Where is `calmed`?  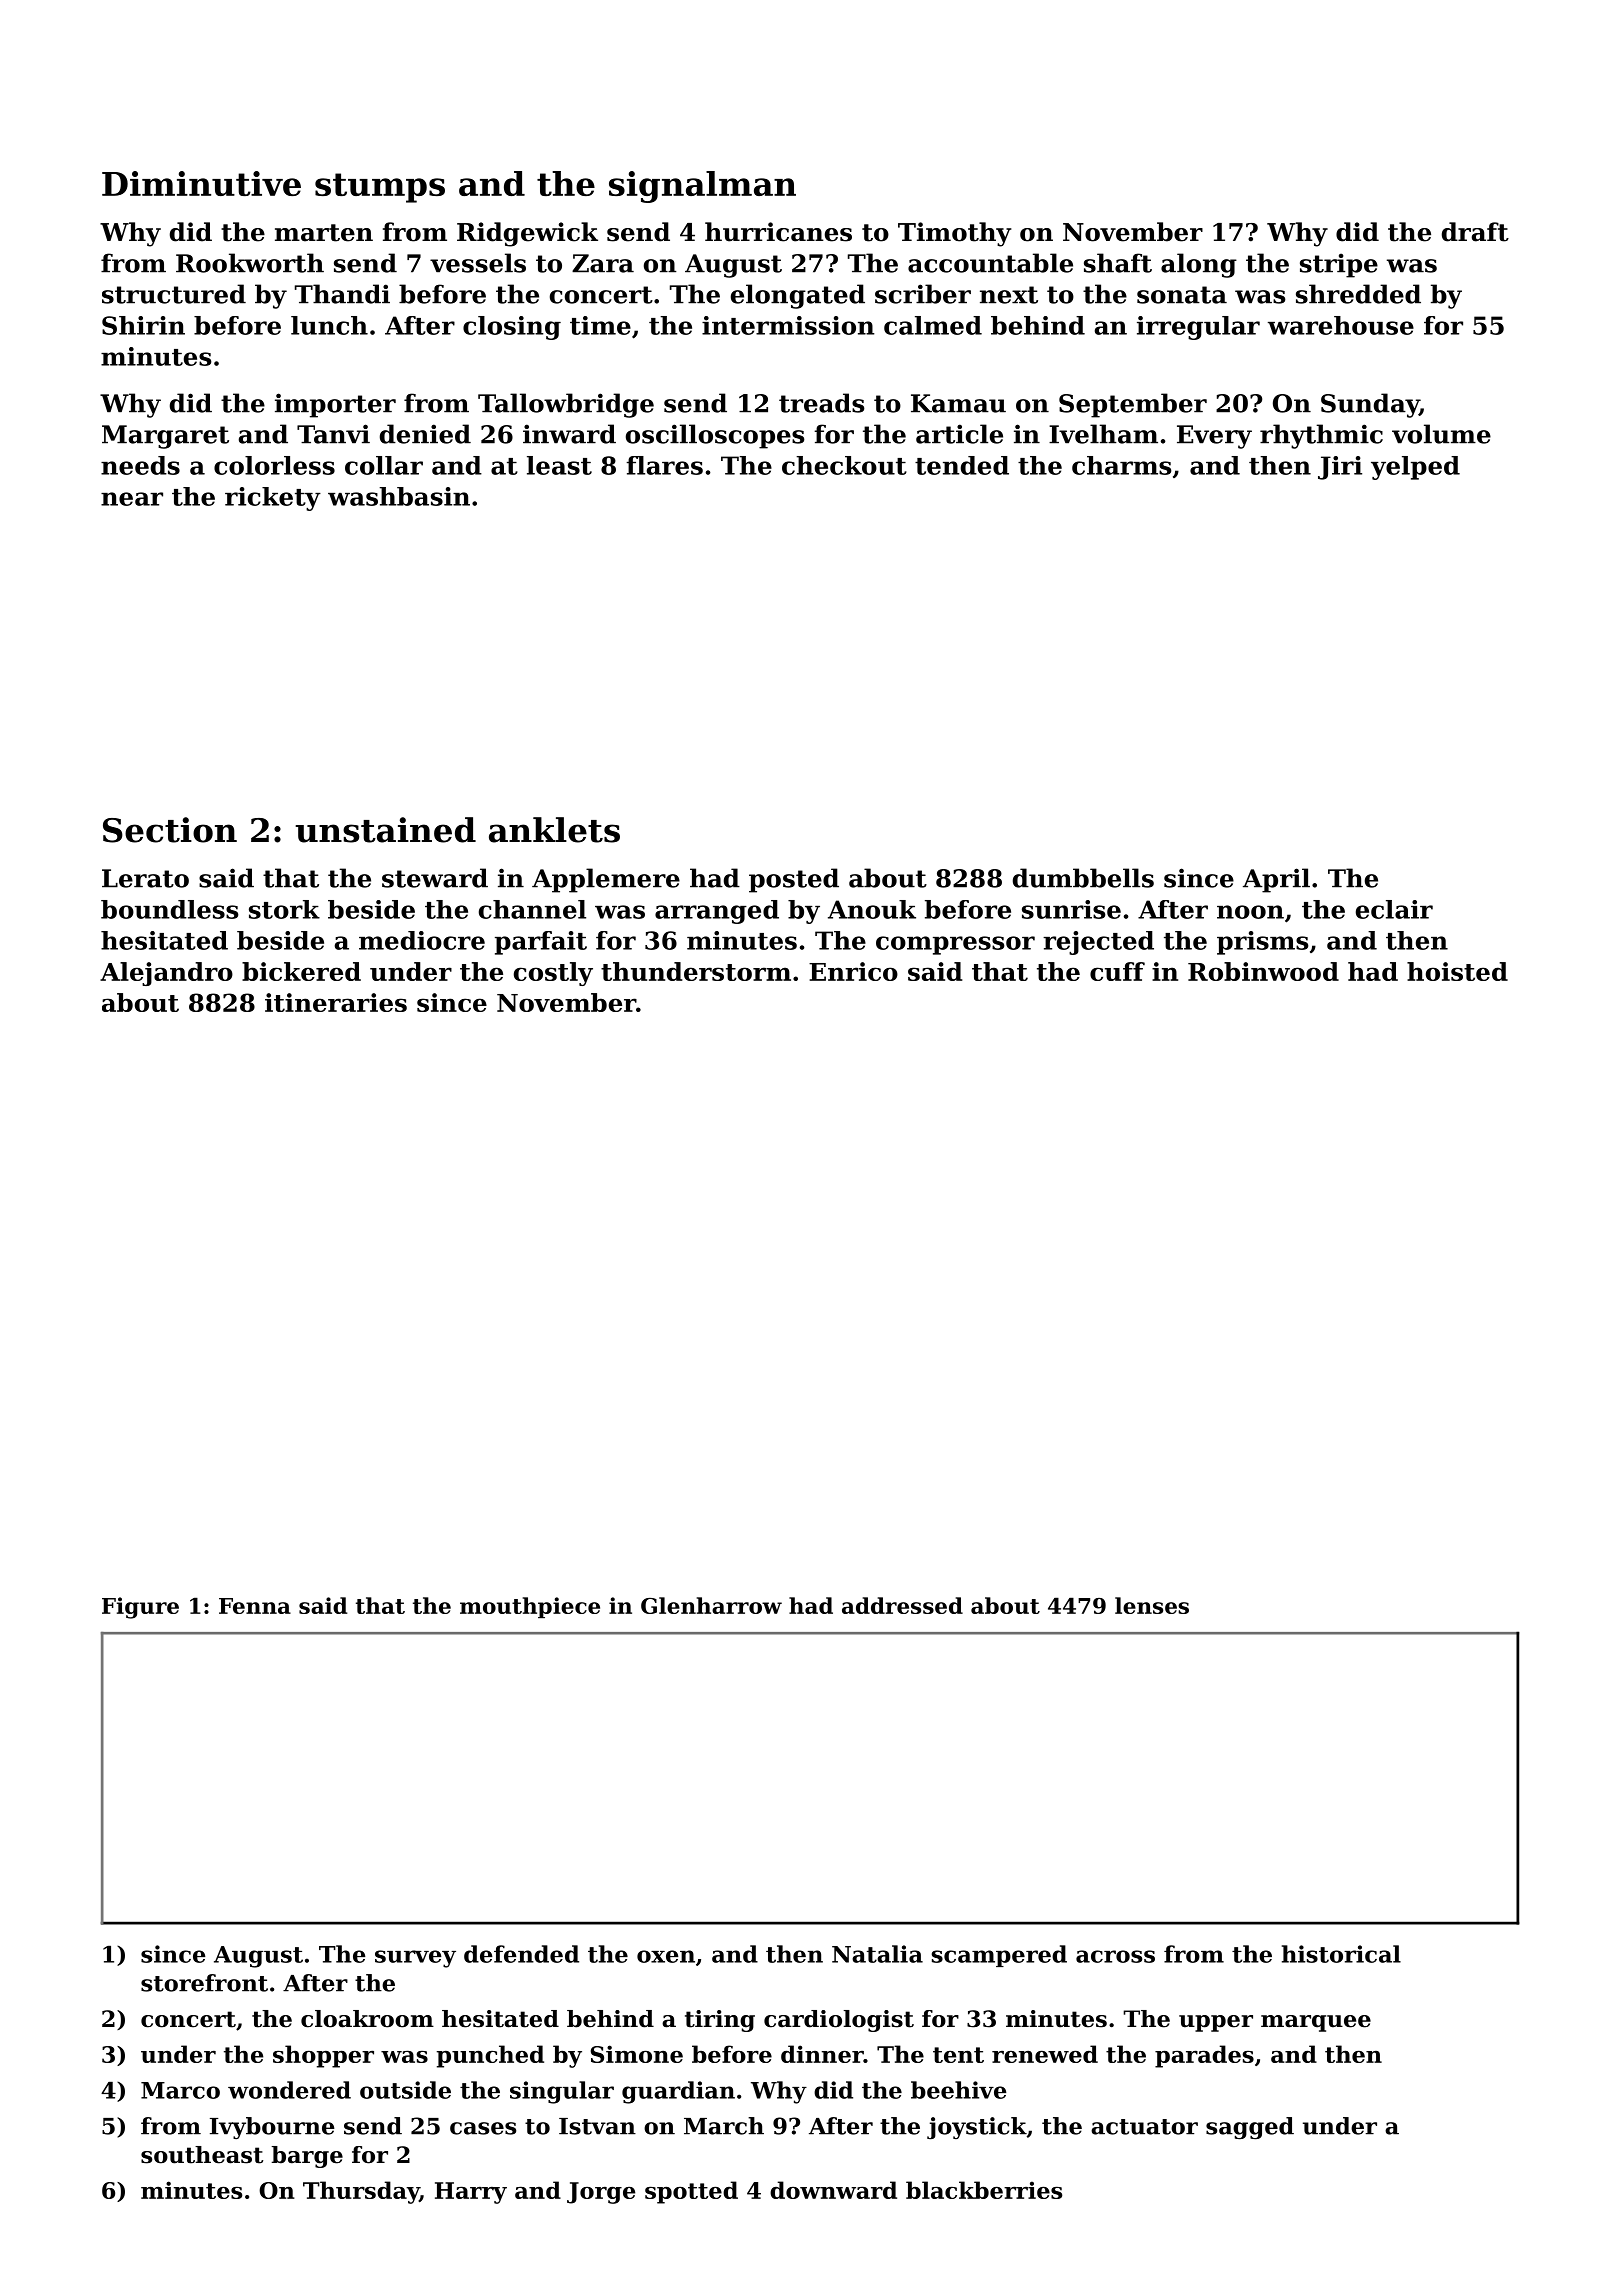 calmed is located at coordinates (933, 325).
